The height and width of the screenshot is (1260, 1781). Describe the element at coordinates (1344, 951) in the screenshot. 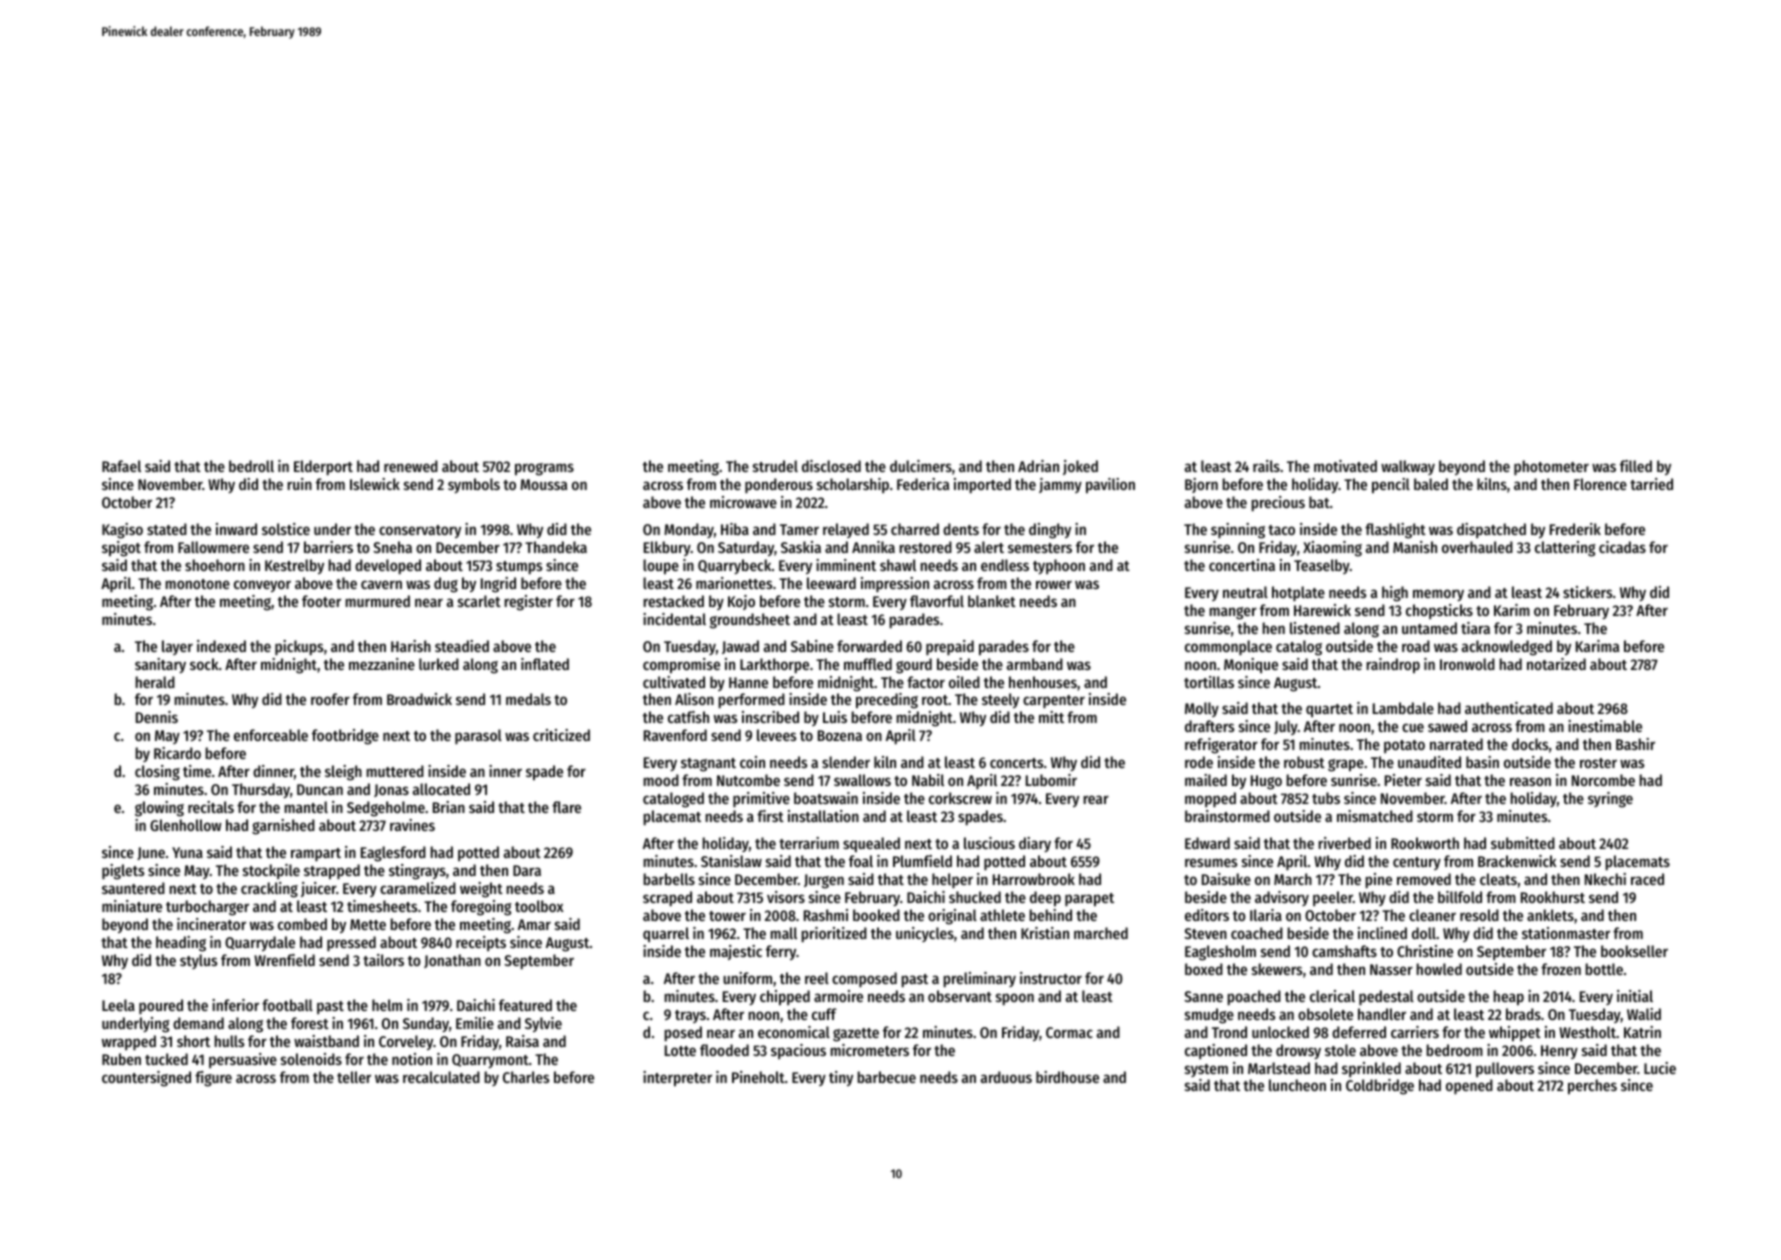

I see `camshafts` at that location.
